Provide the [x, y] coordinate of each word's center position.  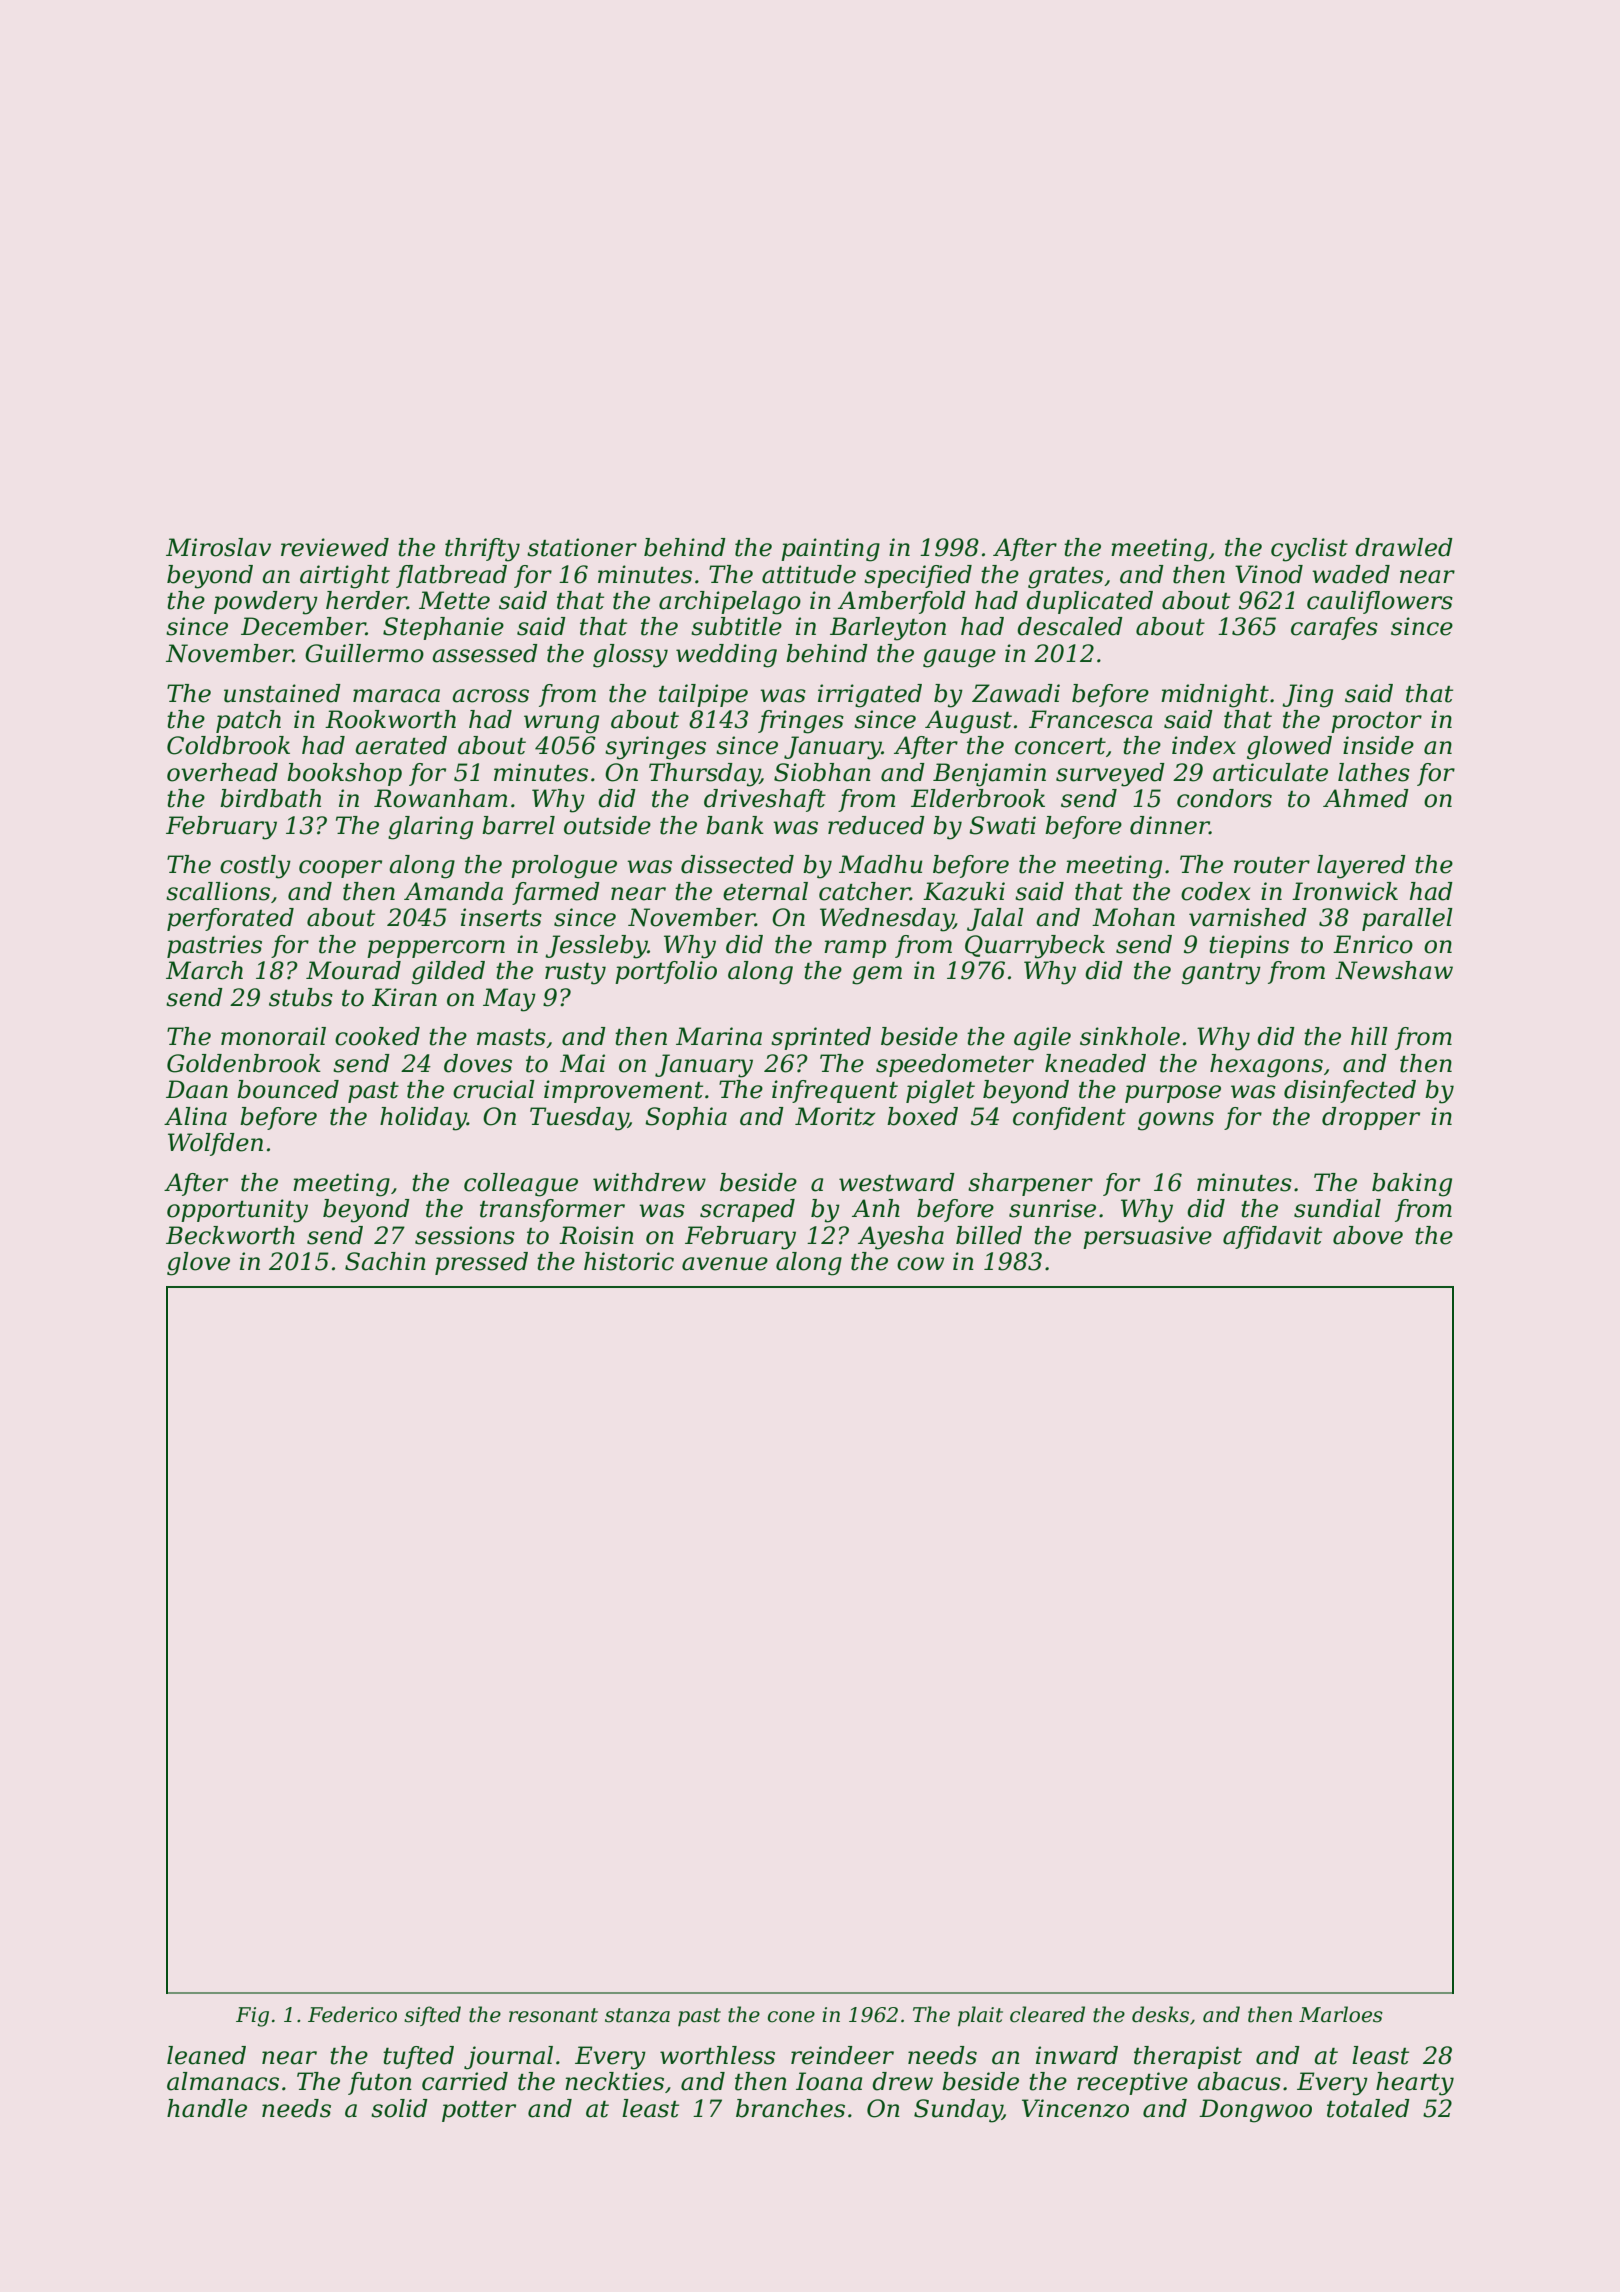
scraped [747, 1210]
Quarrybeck [1035, 947]
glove [198, 1264]
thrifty [482, 550]
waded [1351, 574]
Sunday [958, 2111]
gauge [959, 658]
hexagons [1266, 1066]
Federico [352, 2014]
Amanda [453, 891]
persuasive [1147, 1237]
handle [207, 2108]
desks [1160, 2014]
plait [980, 2016]
